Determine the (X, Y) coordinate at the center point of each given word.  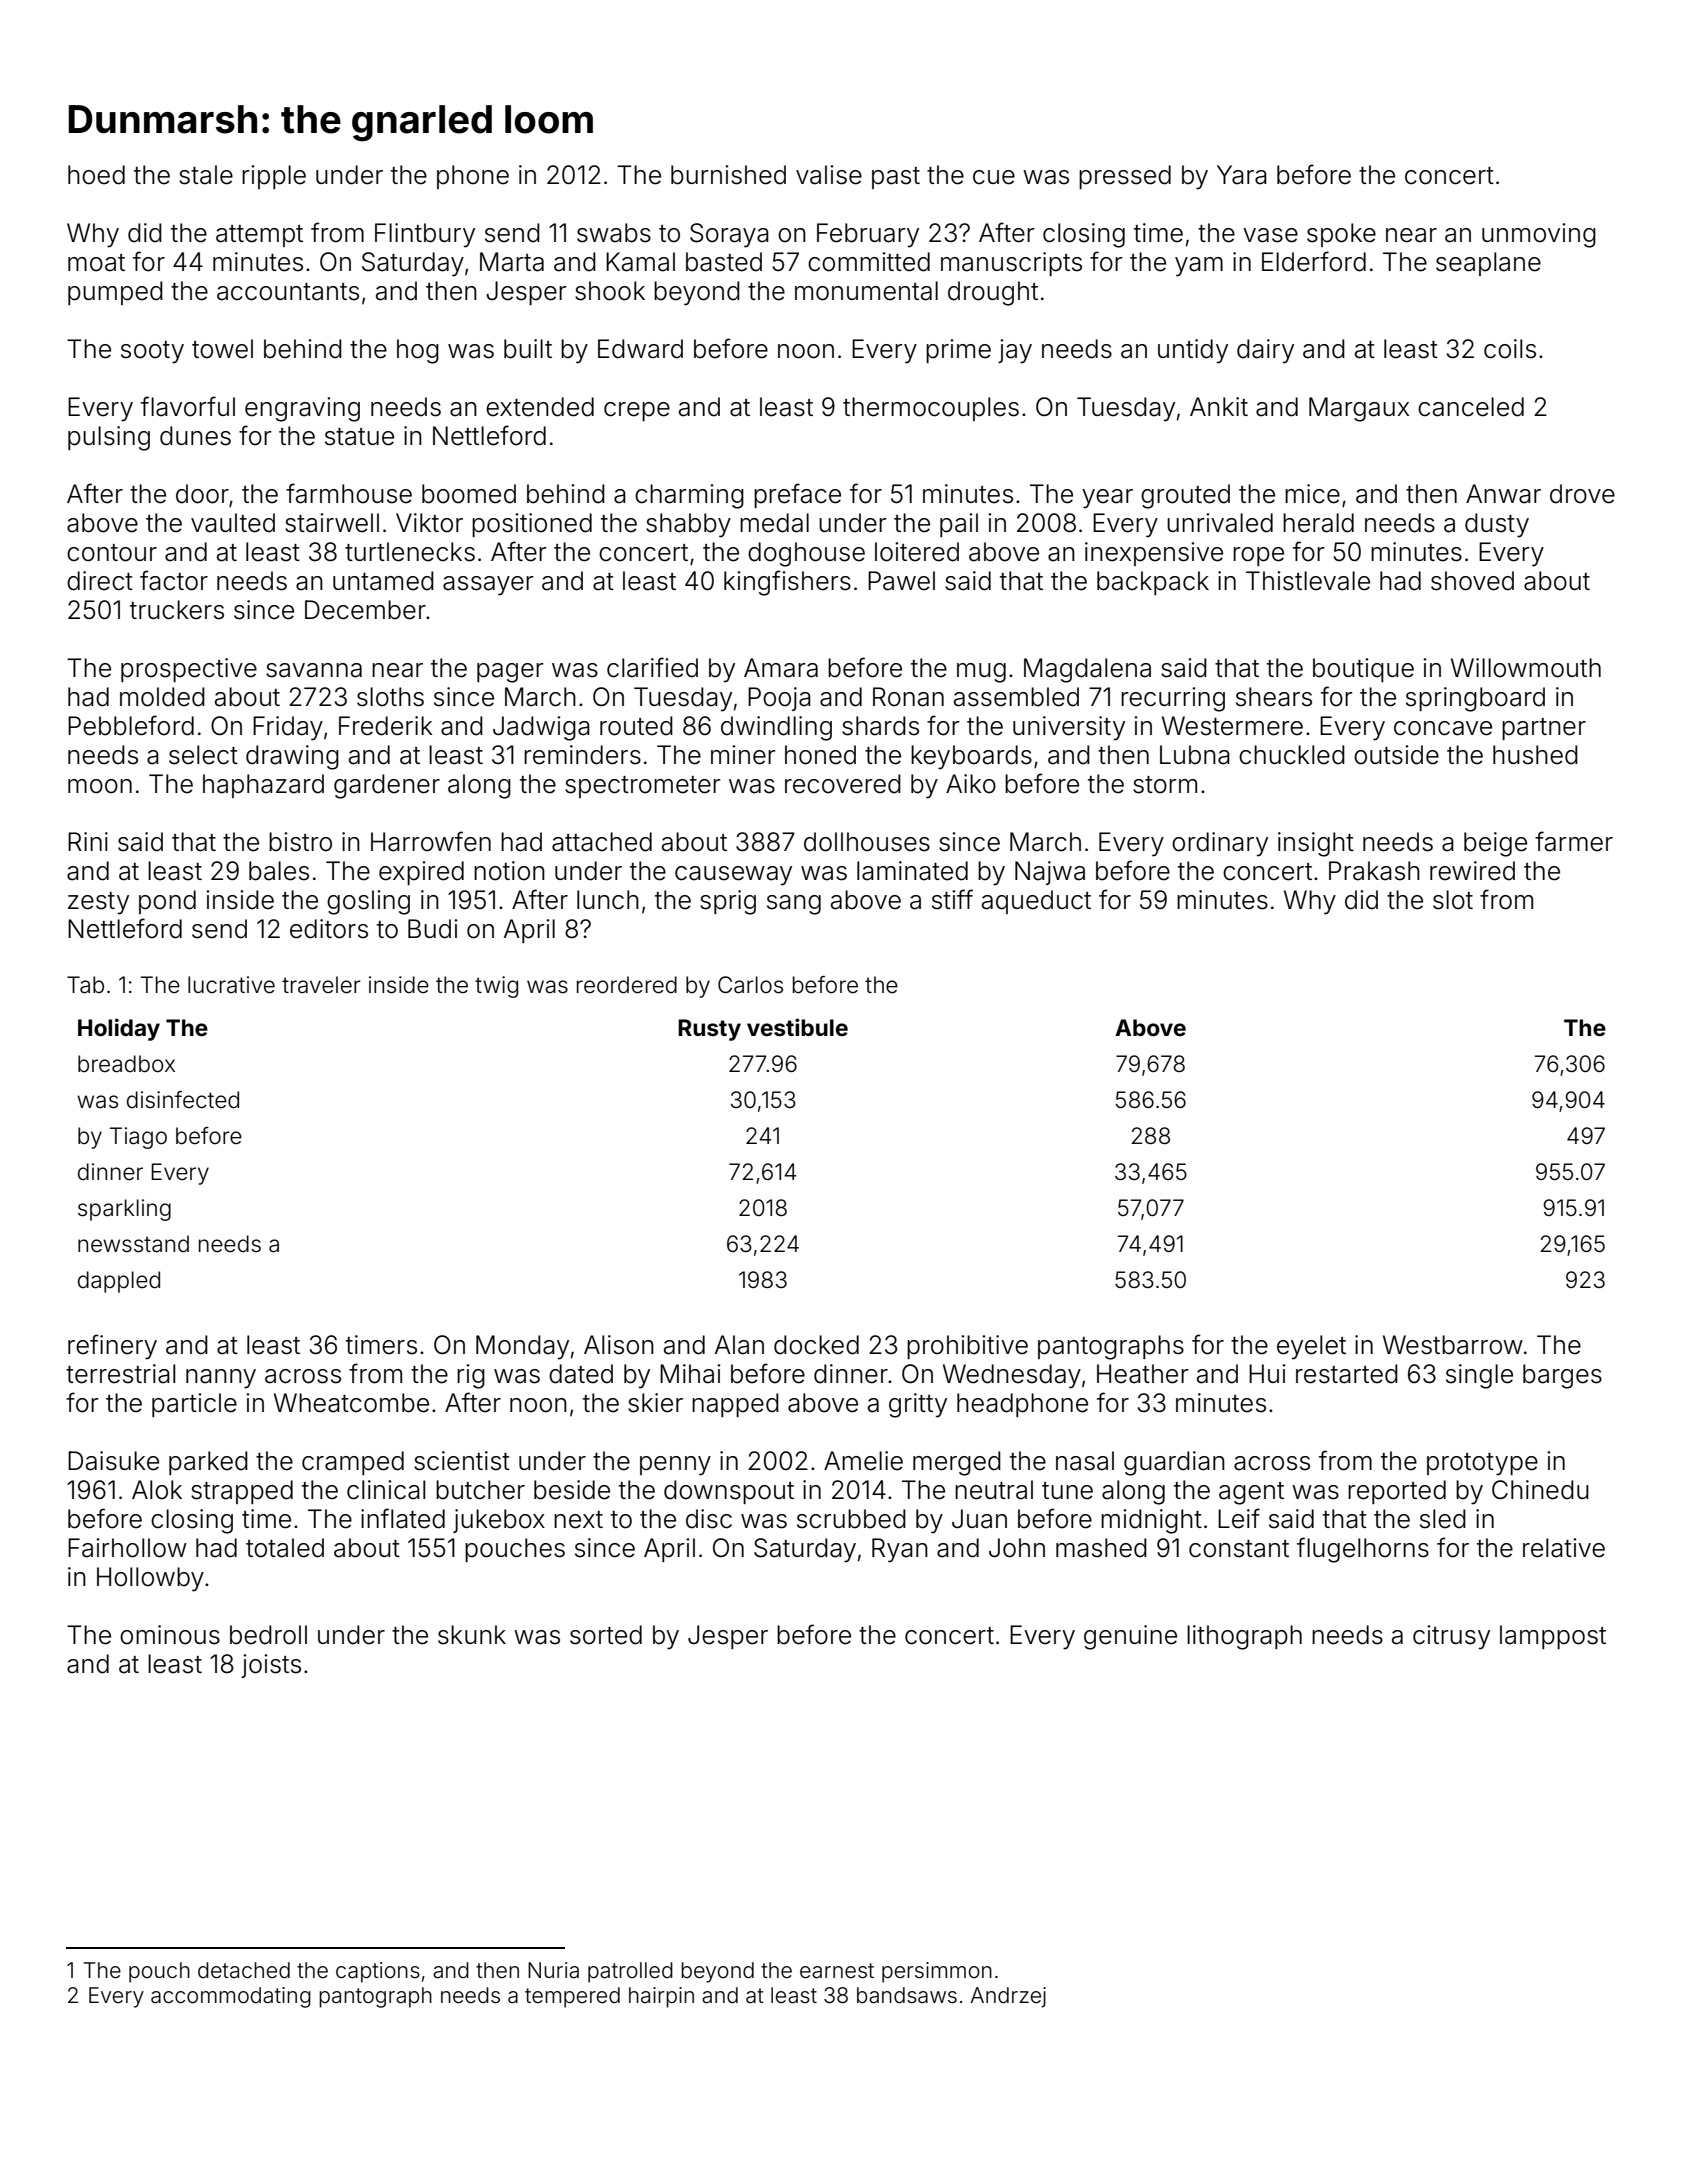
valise (829, 175)
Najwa (1050, 873)
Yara (1242, 175)
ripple (274, 177)
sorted (606, 1635)
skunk (472, 1635)
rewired (1472, 871)
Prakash (1374, 871)
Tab (85, 985)
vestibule (797, 1027)
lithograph (1244, 1637)
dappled (119, 1282)
